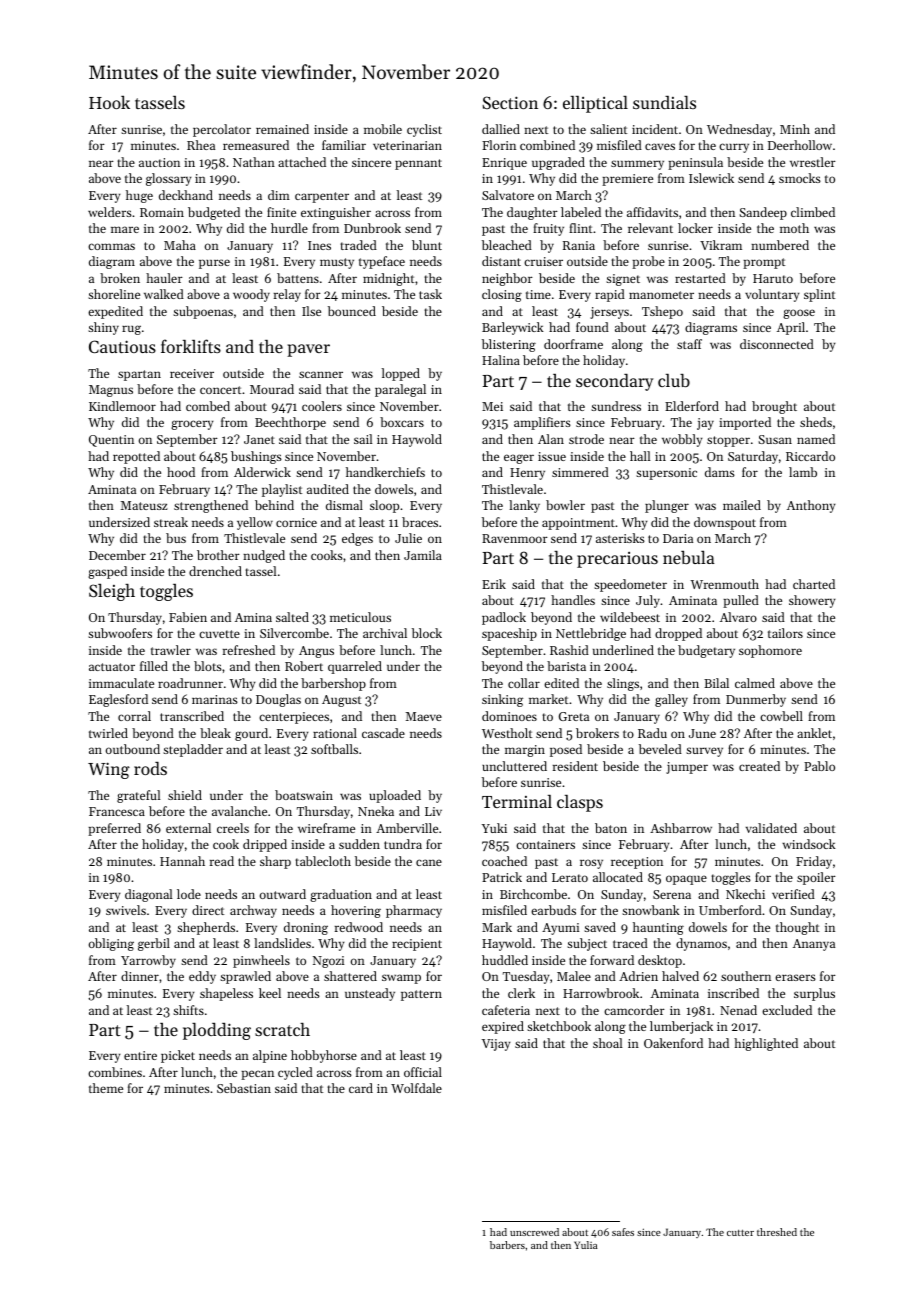 The width and height of the image is (924, 1308). I want to click on nudged, so click(264, 556).
